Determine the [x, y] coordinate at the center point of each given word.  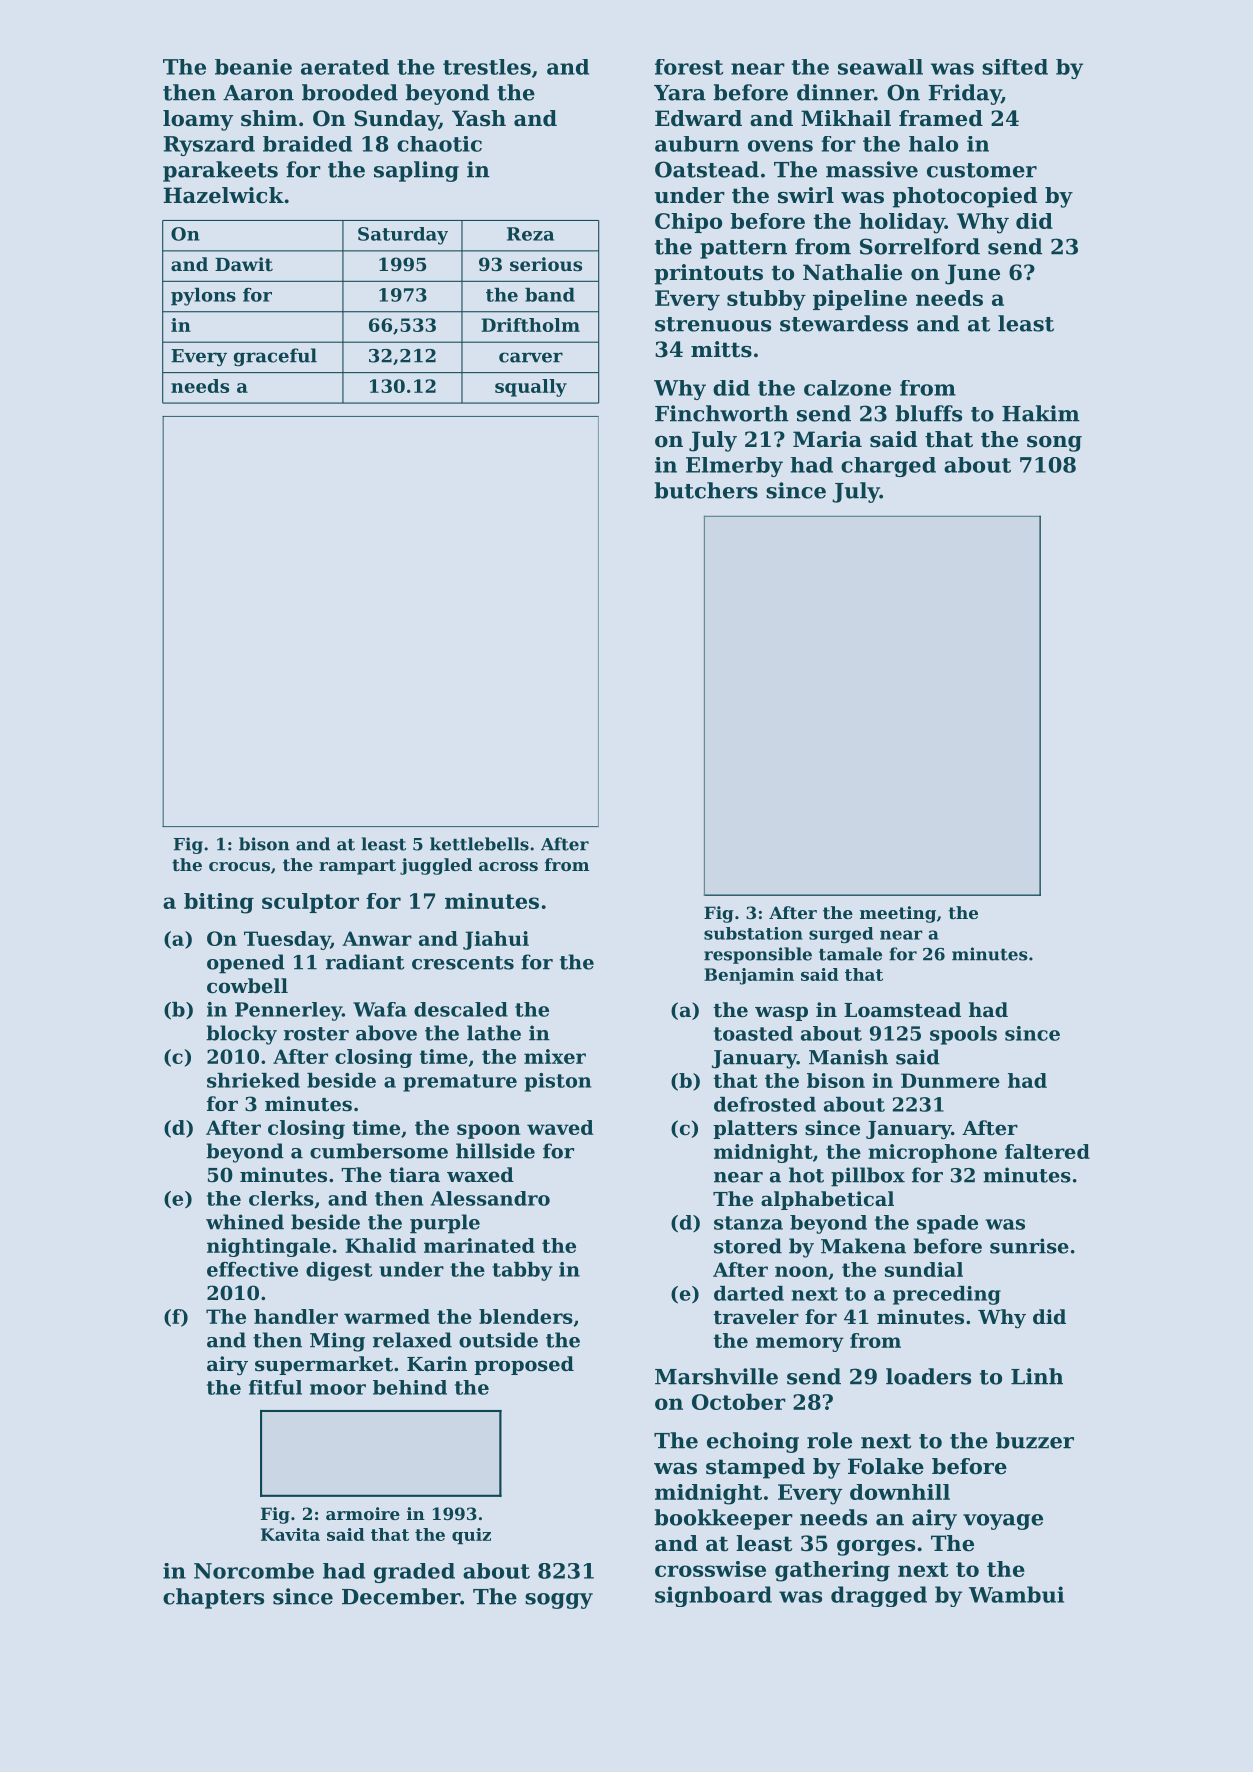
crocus [239, 866]
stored [748, 1246]
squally [531, 388]
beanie [253, 67]
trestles [487, 67]
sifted [1015, 67]
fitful [275, 1387]
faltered [1047, 1151]
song [1054, 444]
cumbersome [379, 1151]
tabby [522, 1271]
